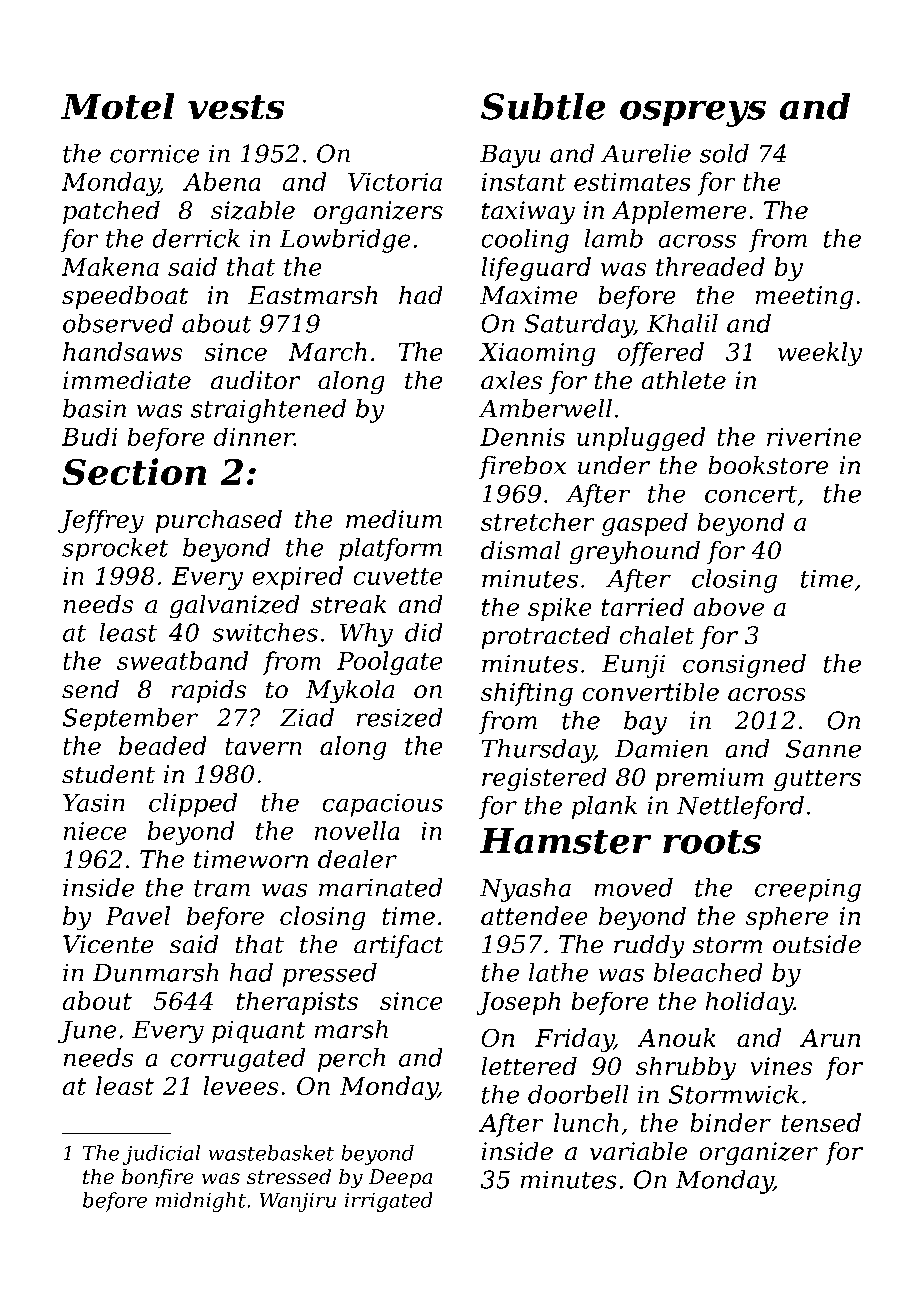 The image size is (924, 1311). I want to click on send, so click(90, 689).
